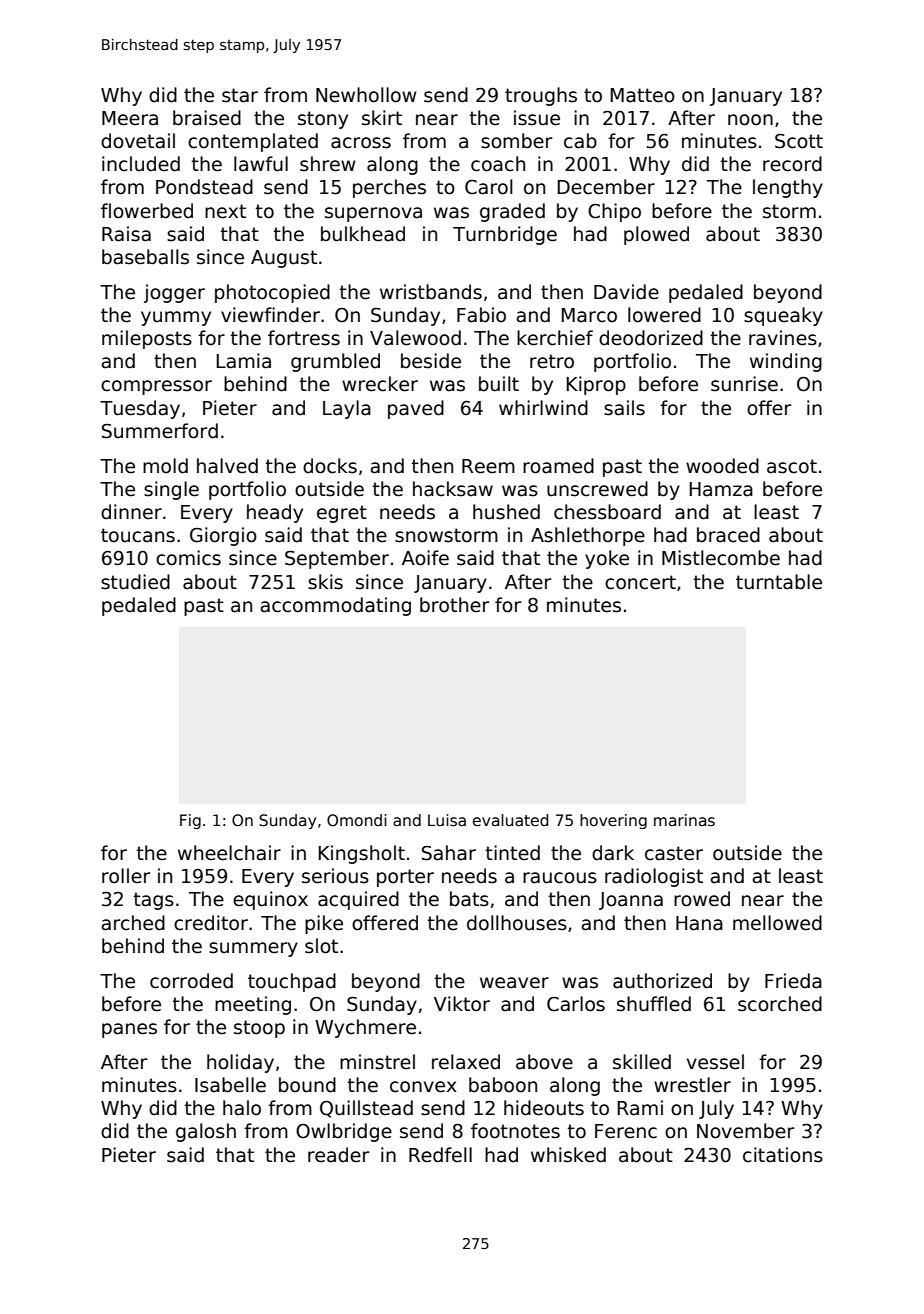  I want to click on next, so click(225, 211).
